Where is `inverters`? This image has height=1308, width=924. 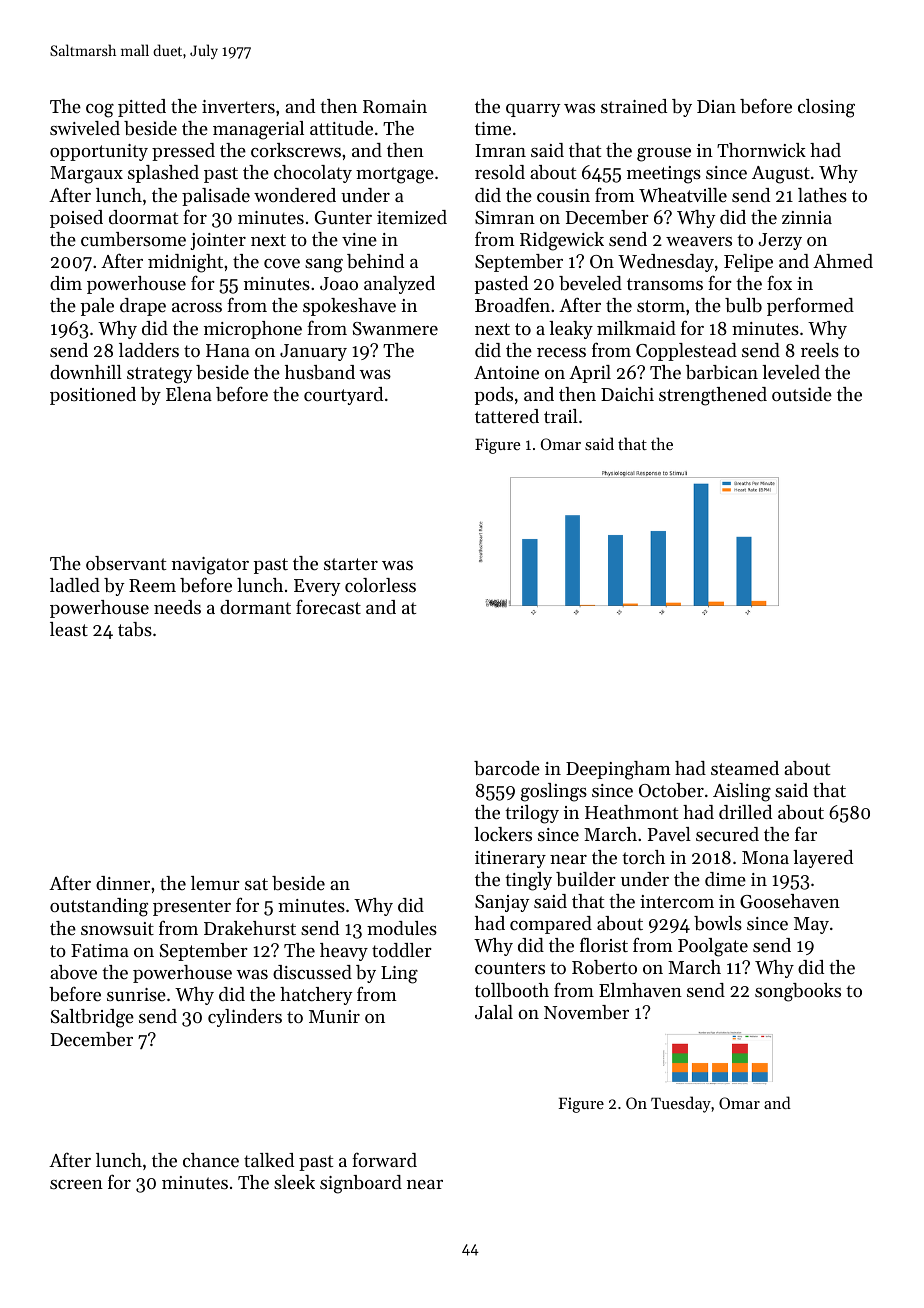
inverters is located at coordinates (238, 106).
